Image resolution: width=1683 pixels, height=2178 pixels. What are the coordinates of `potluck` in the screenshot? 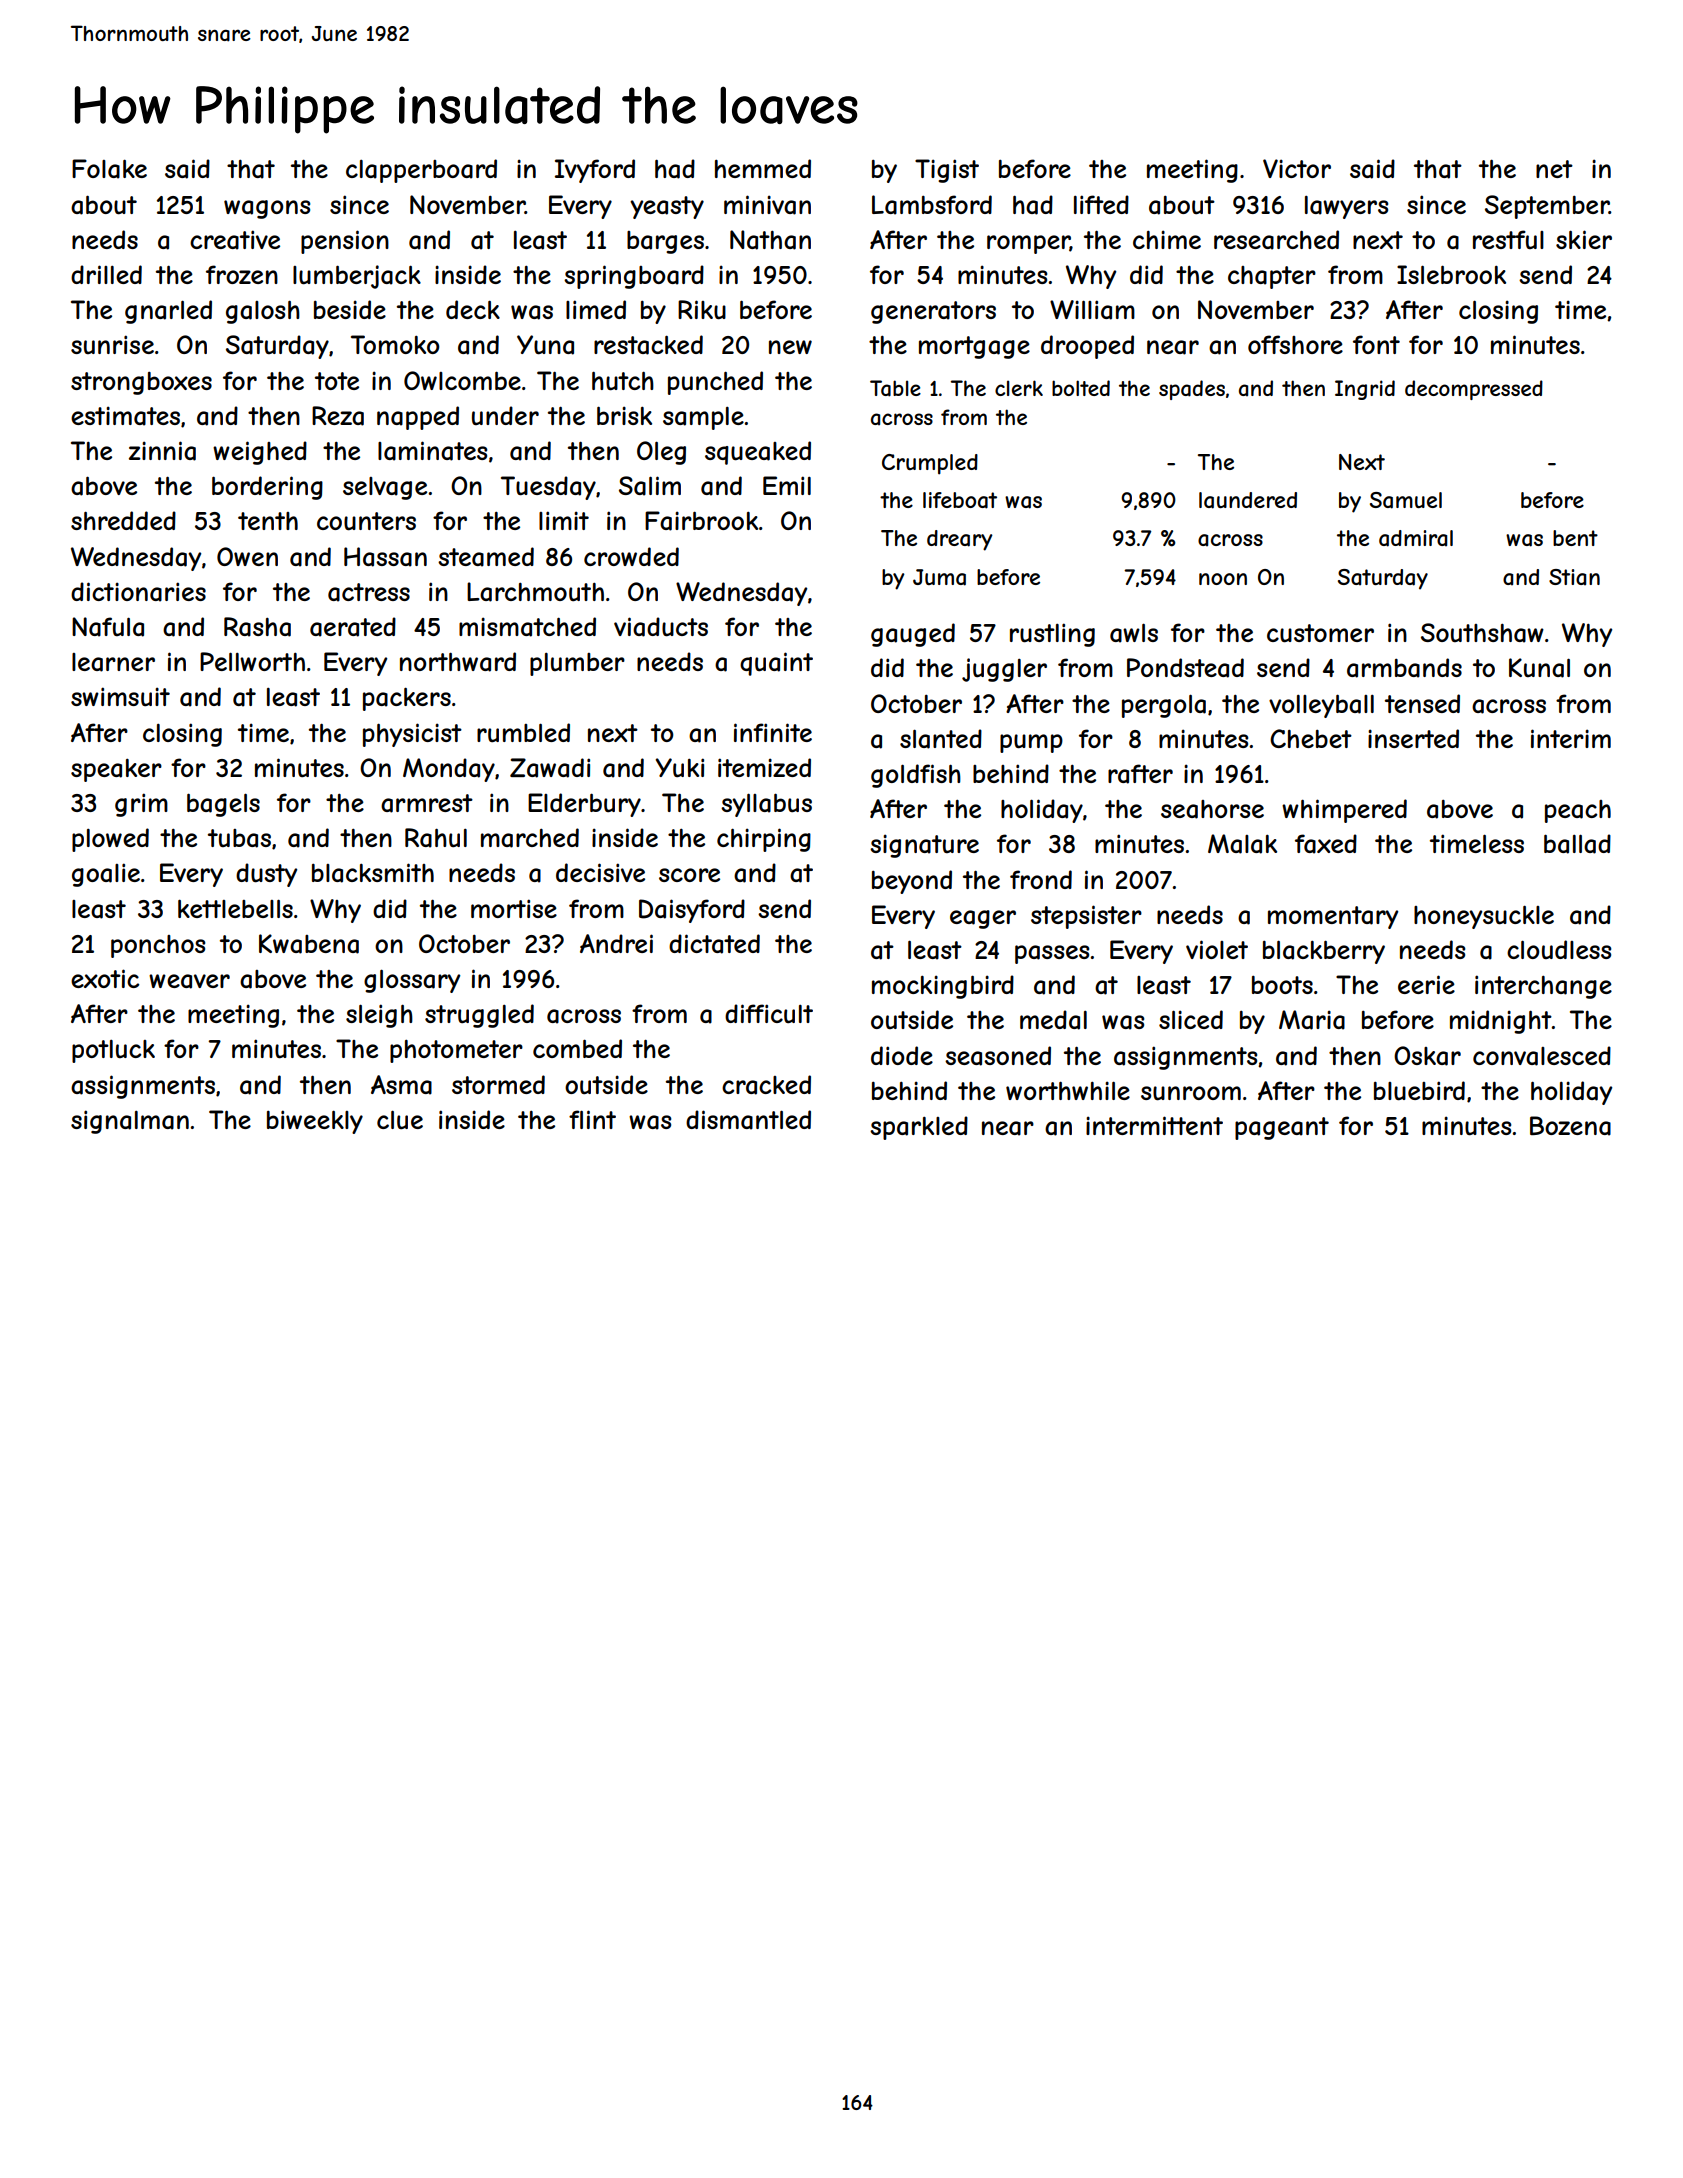 It's located at (113, 1051).
